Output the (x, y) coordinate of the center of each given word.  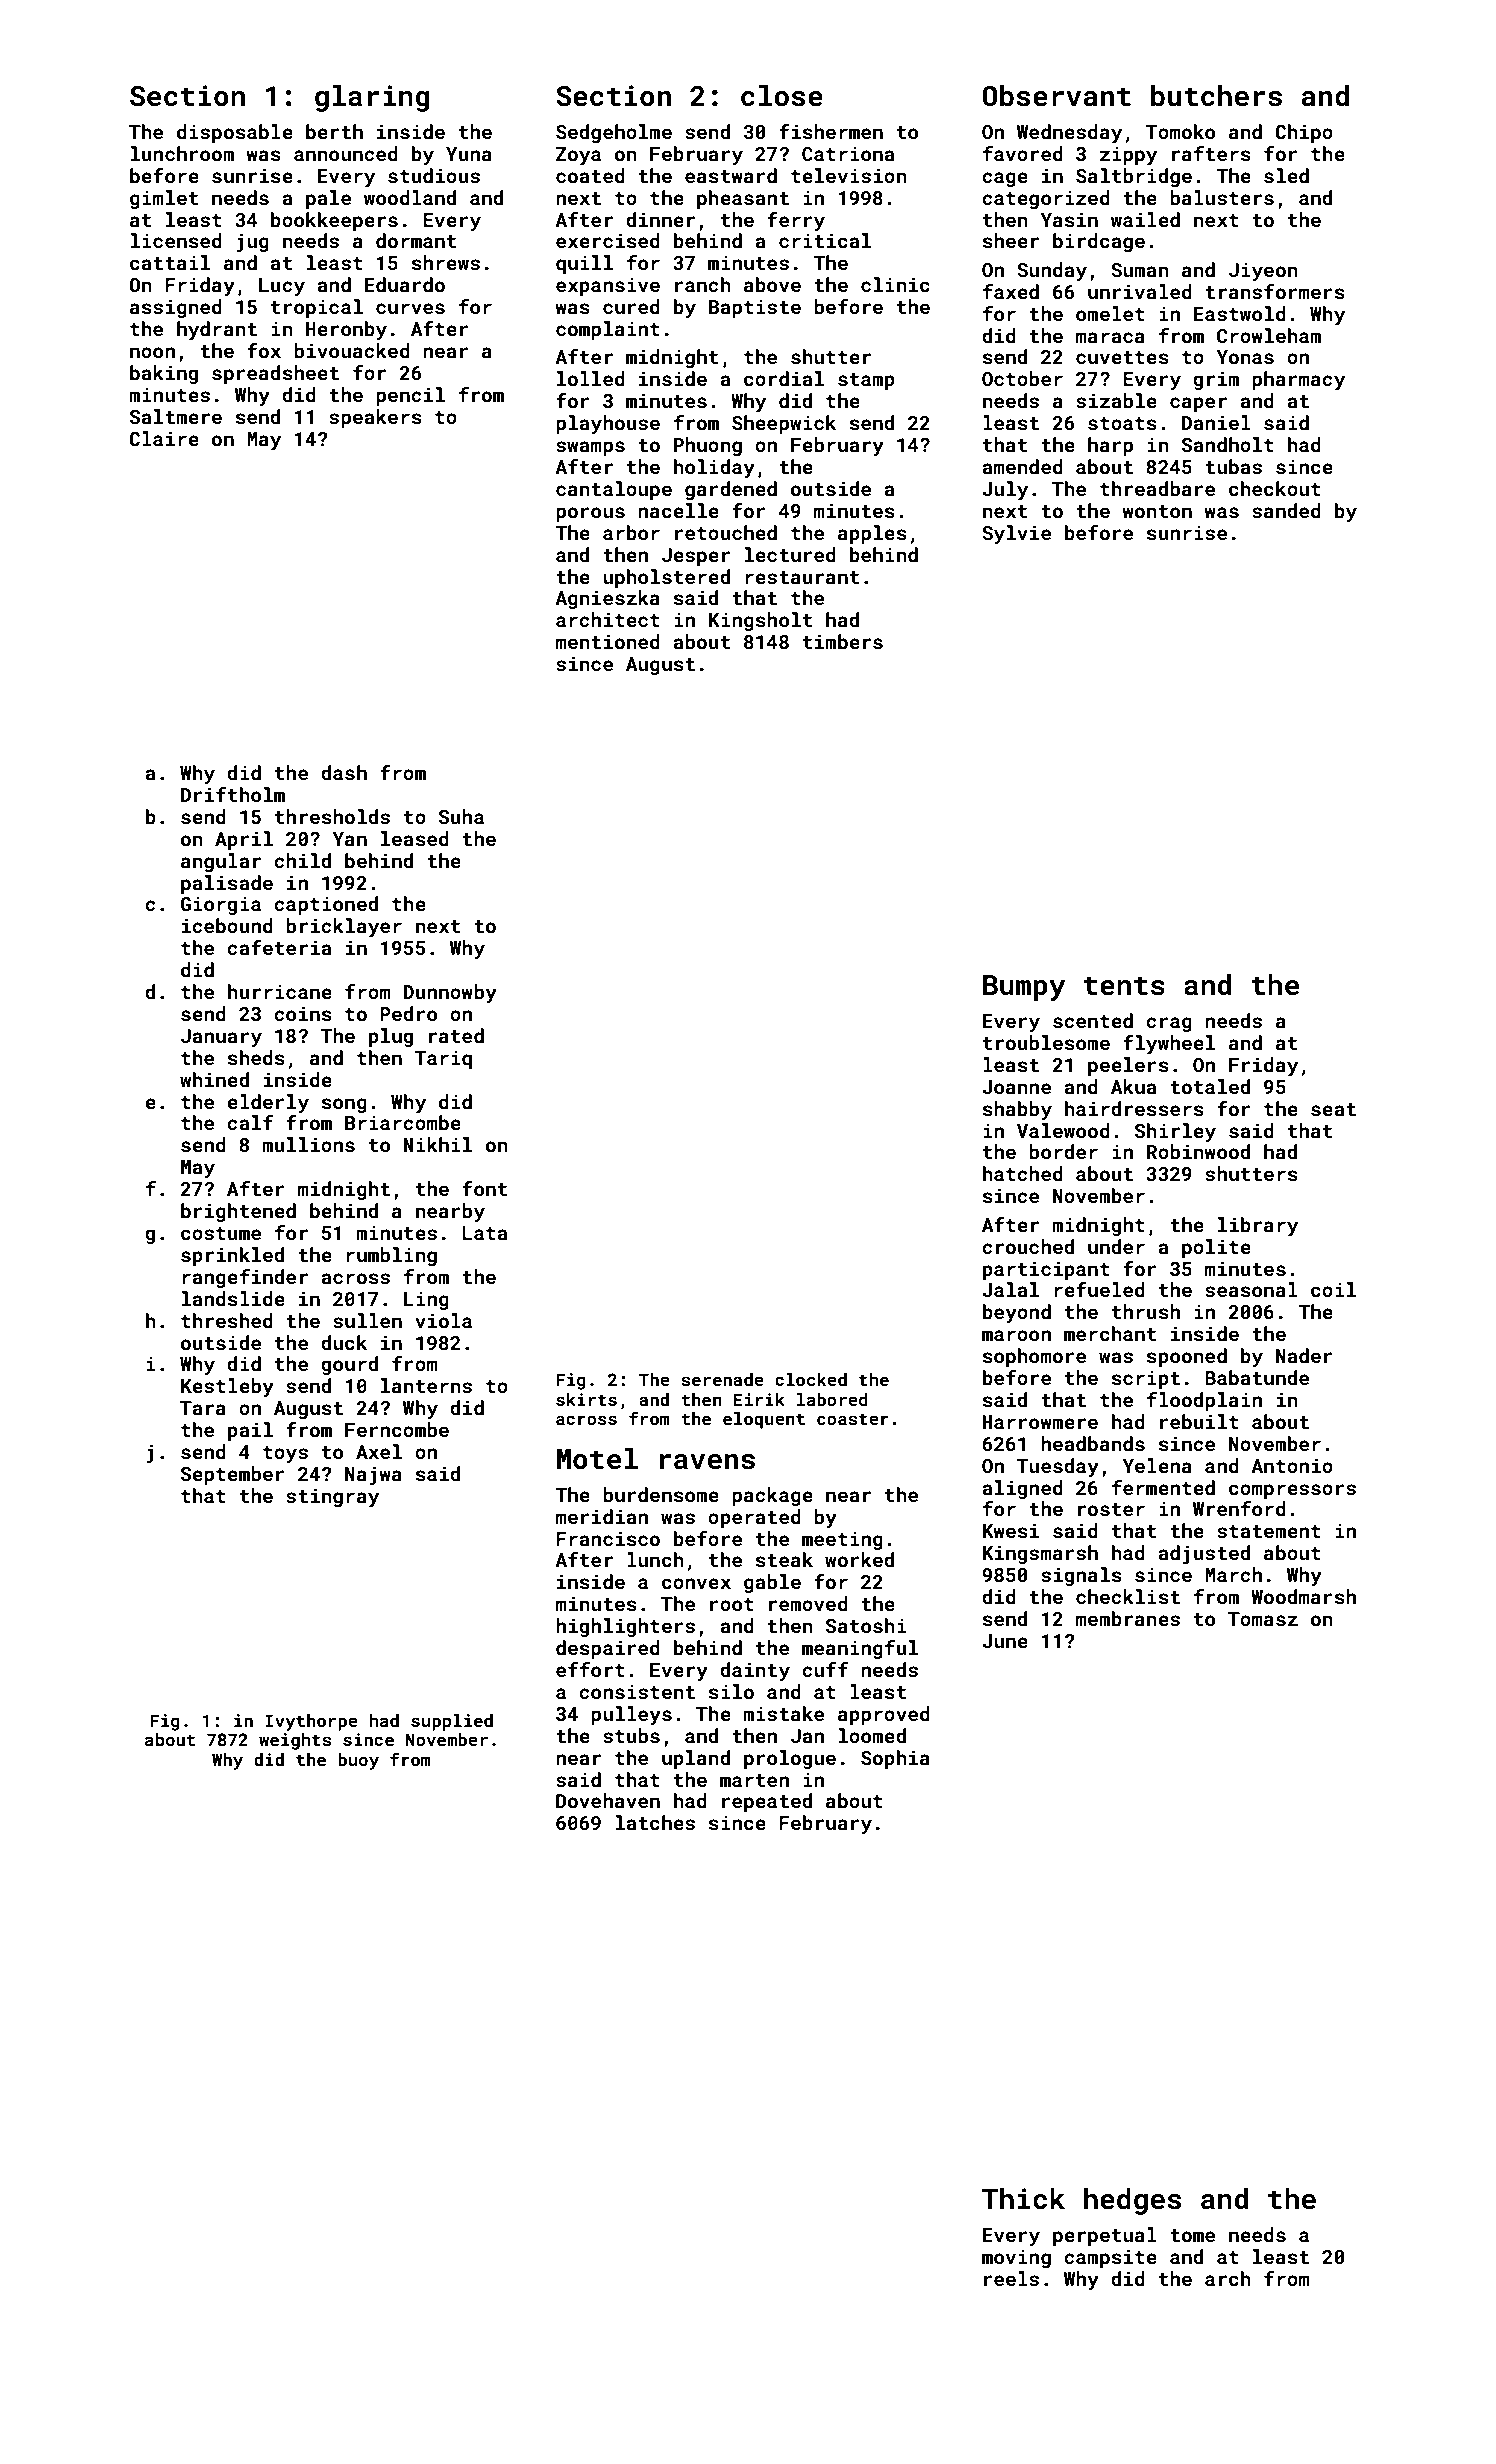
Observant (1056, 96)
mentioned (608, 641)
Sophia (895, 1759)
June (1005, 1641)
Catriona (848, 153)
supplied (452, 1722)
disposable (235, 133)
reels (1011, 2278)
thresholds (332, 816)
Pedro (408, 1013)
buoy (358, 1761)
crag (1169, 1024)
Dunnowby (450, 993)
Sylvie (1016, 534)
